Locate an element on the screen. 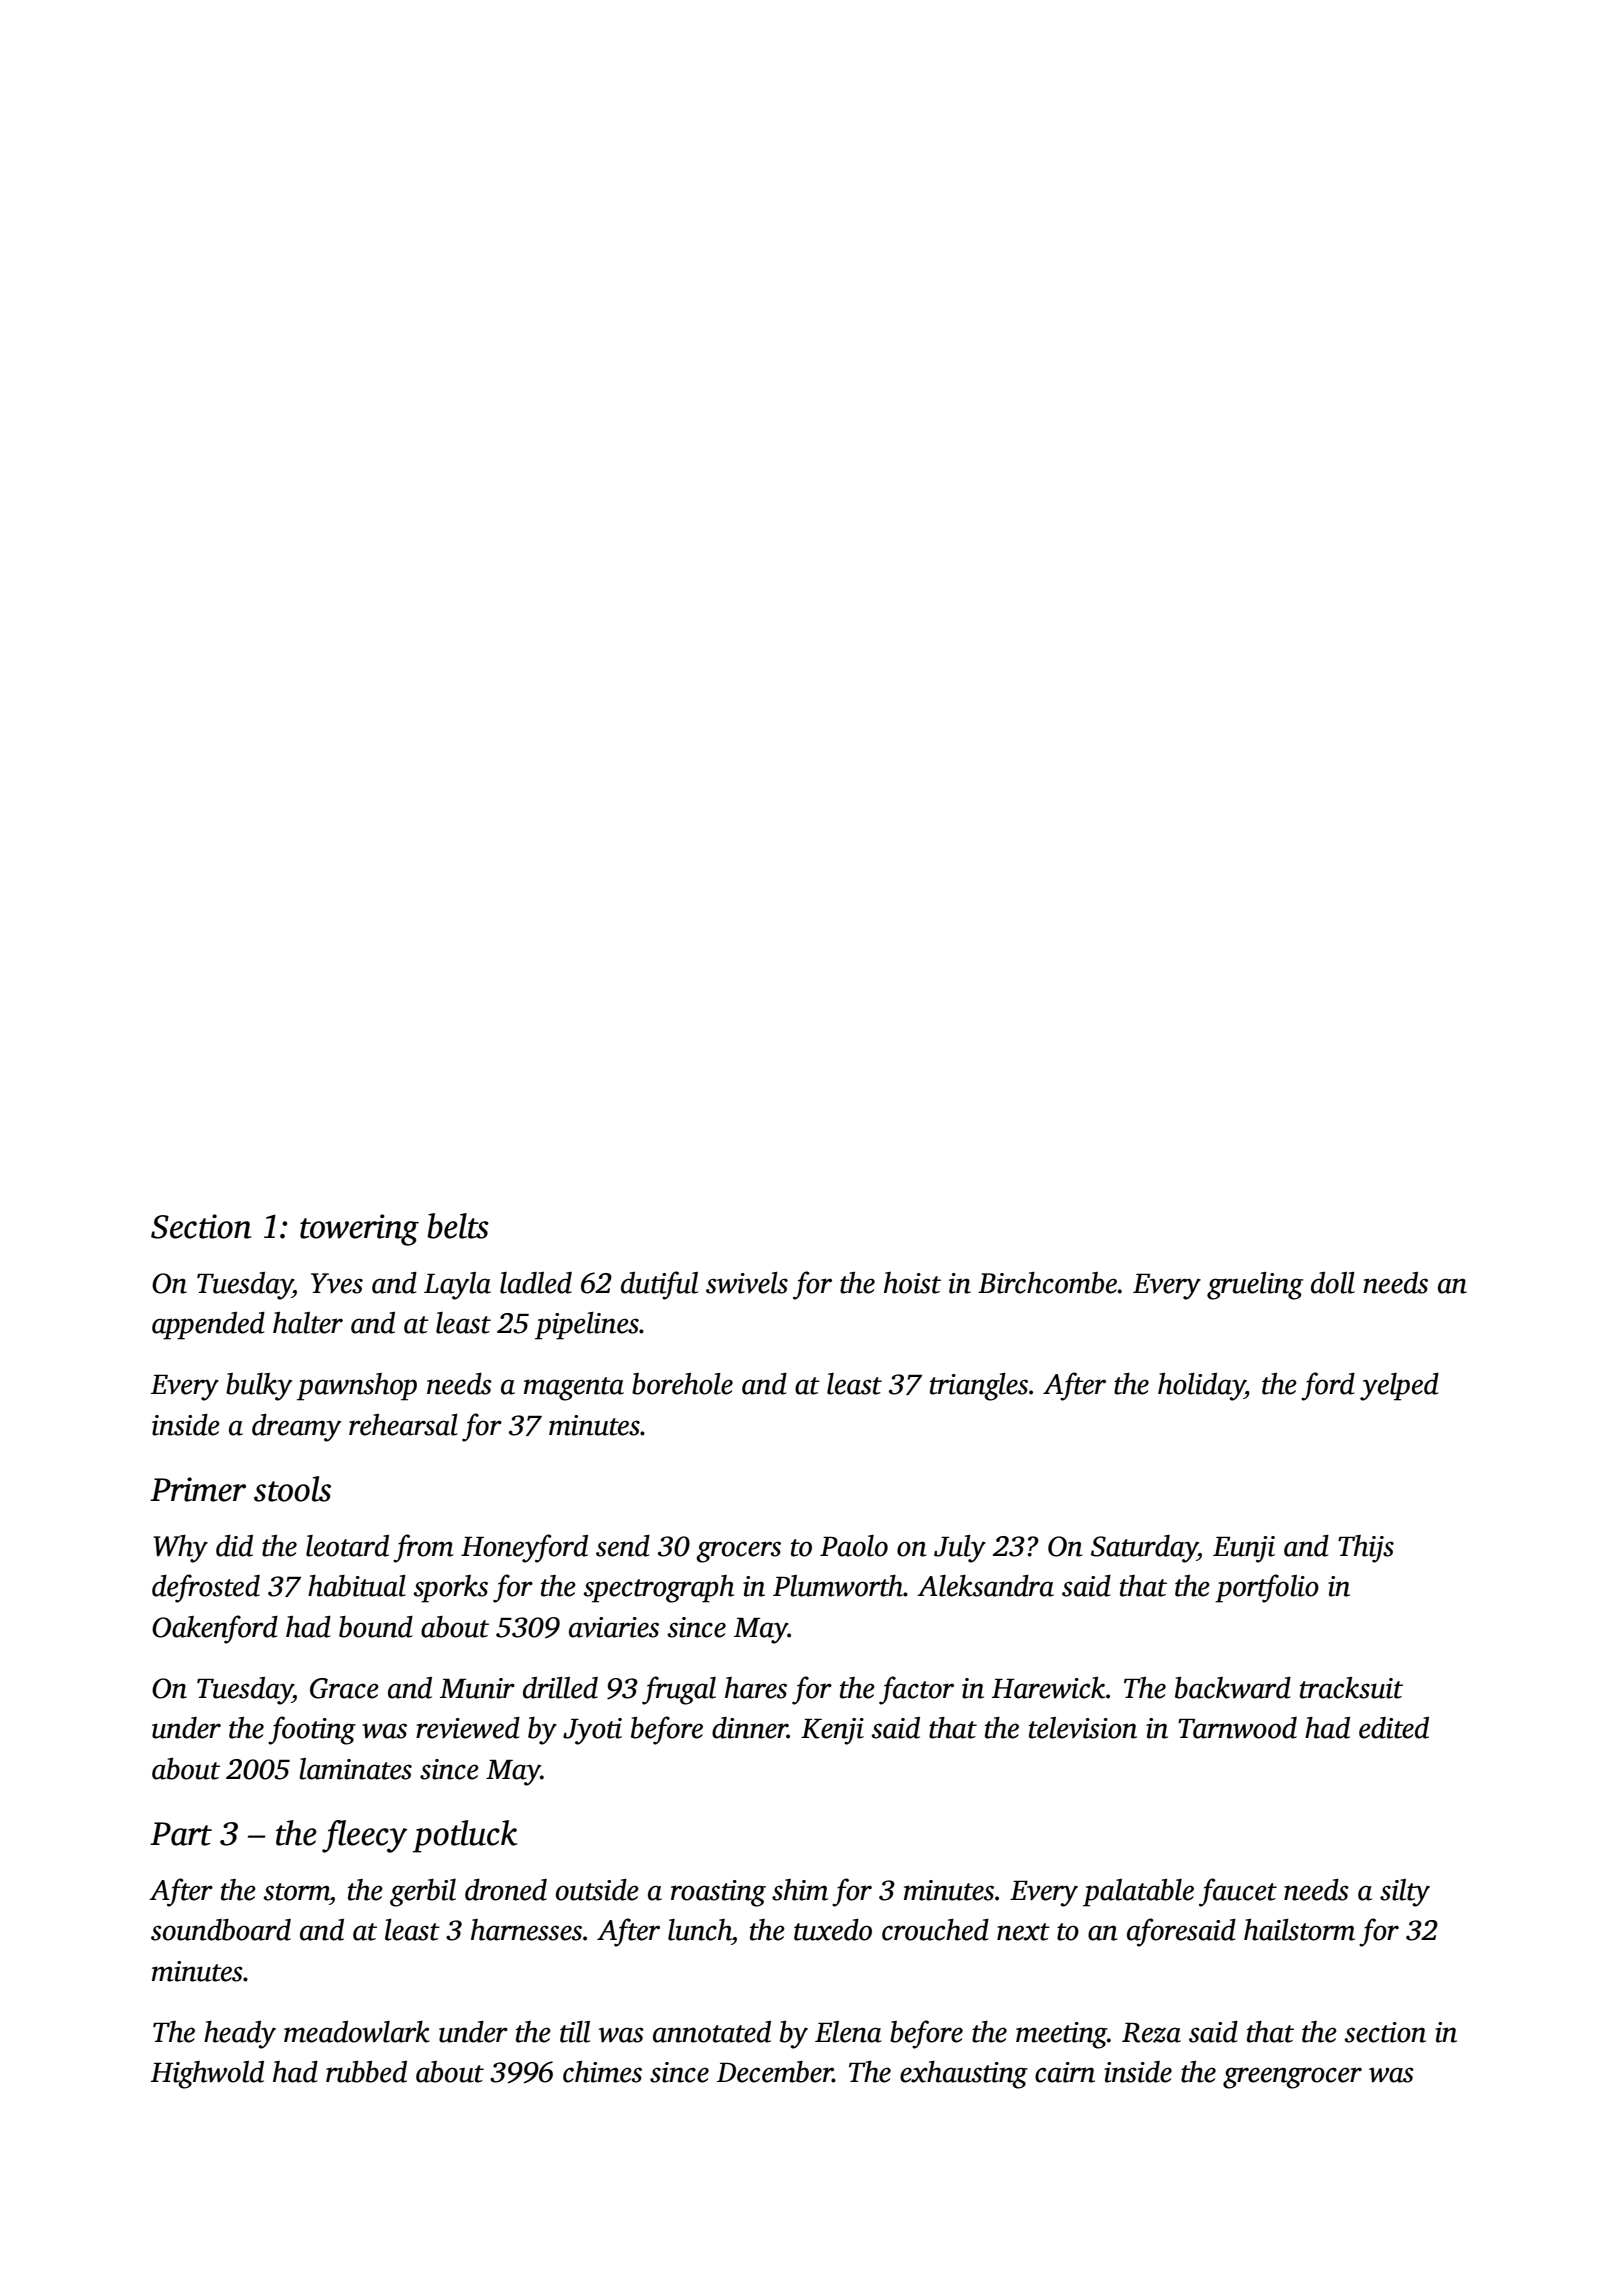  portfolio is located at coordinates (1267, 1588).
